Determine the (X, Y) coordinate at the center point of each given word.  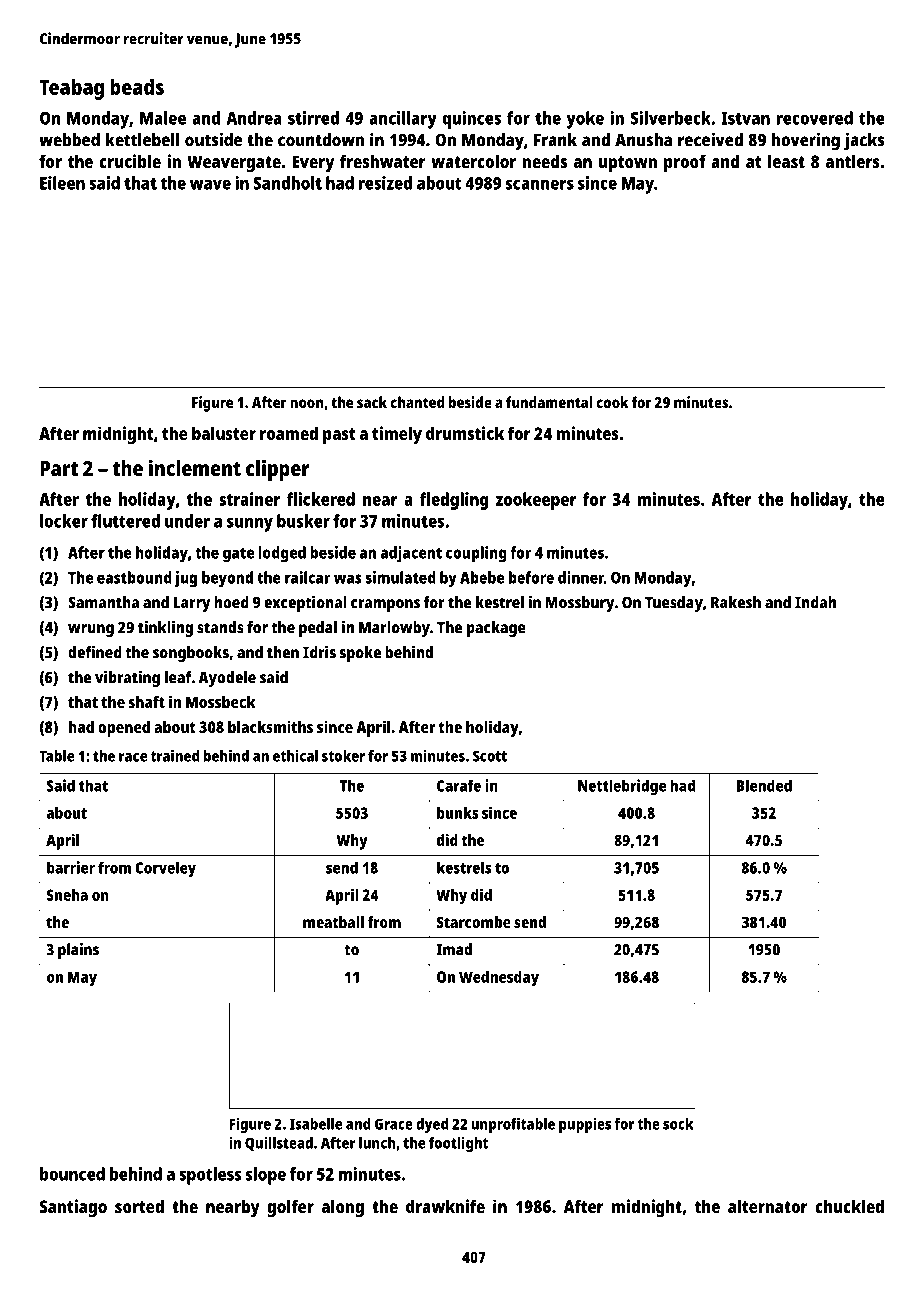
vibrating (127, 679)
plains (78, 951)
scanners (540, 184)
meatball (333, 922)
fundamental (549, 402)
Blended (764, 785)
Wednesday (499, 979)
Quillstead (279, 1144)
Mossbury (580, 604)
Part (59, 468)
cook (613, 402)
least (786, 161)
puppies (585, 1125)
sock (678, 1124)
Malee (163, 118)
